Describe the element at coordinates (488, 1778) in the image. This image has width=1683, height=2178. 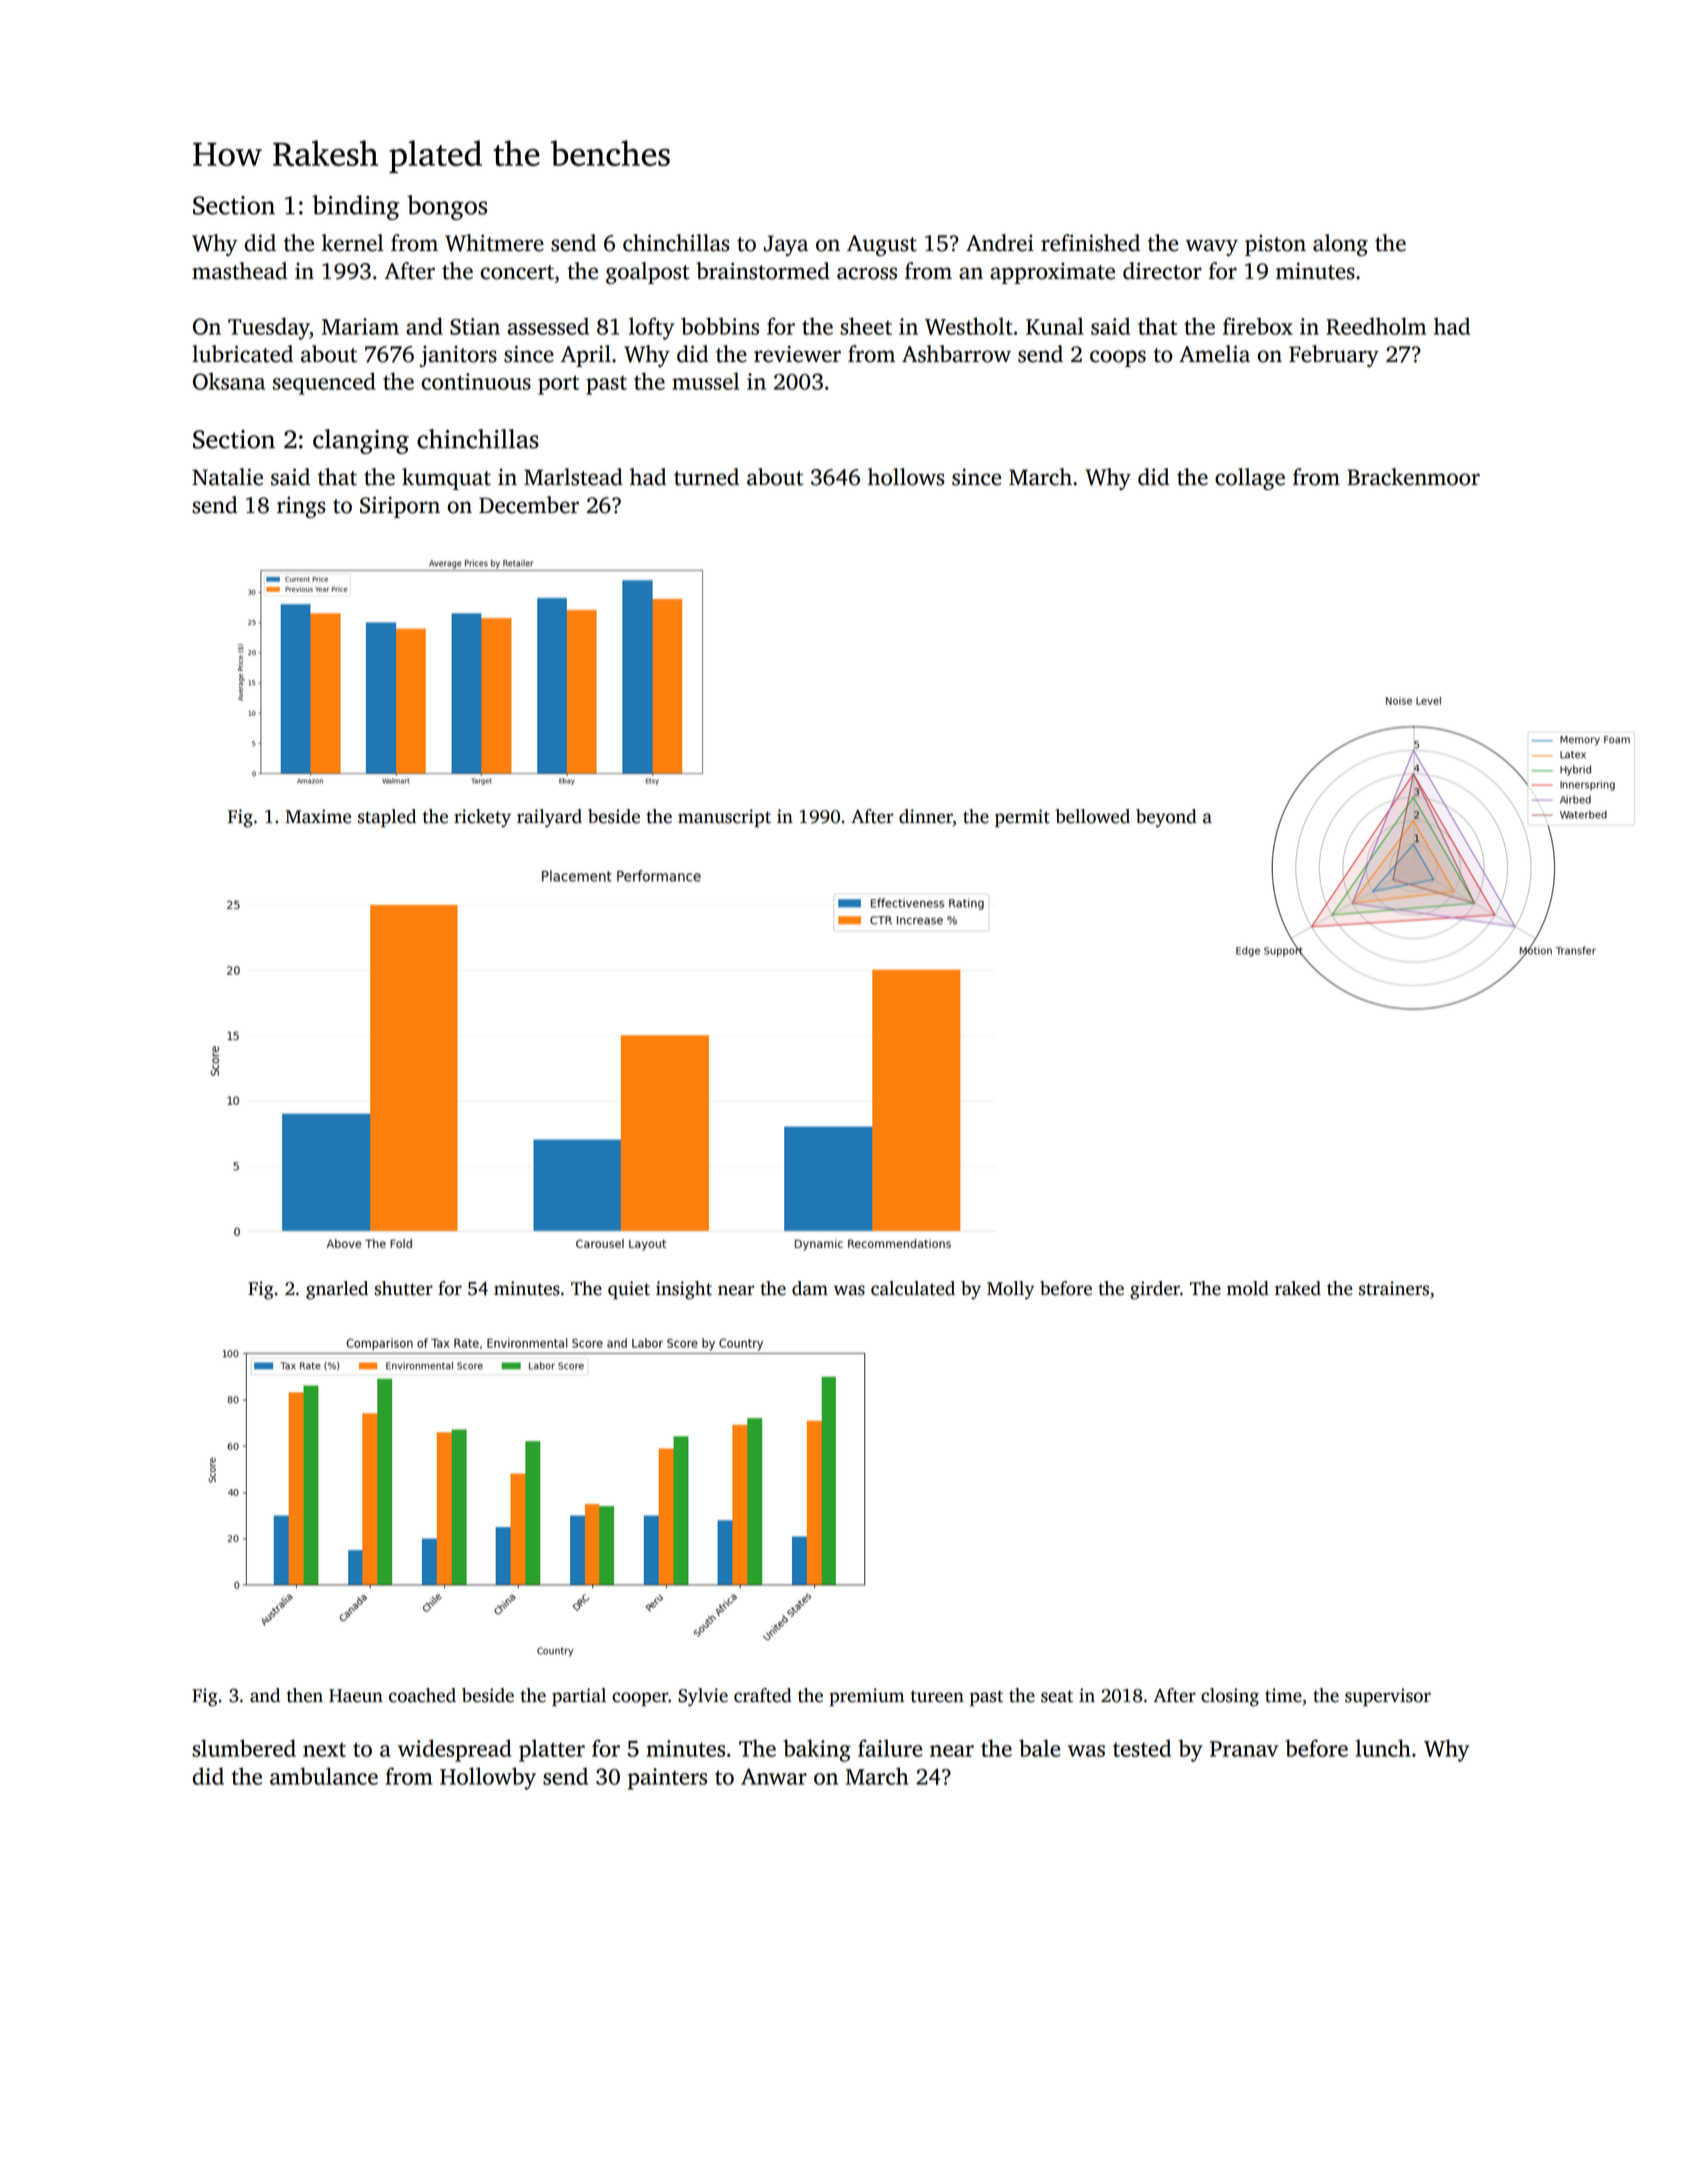
I see `Hollowby` at that location.
